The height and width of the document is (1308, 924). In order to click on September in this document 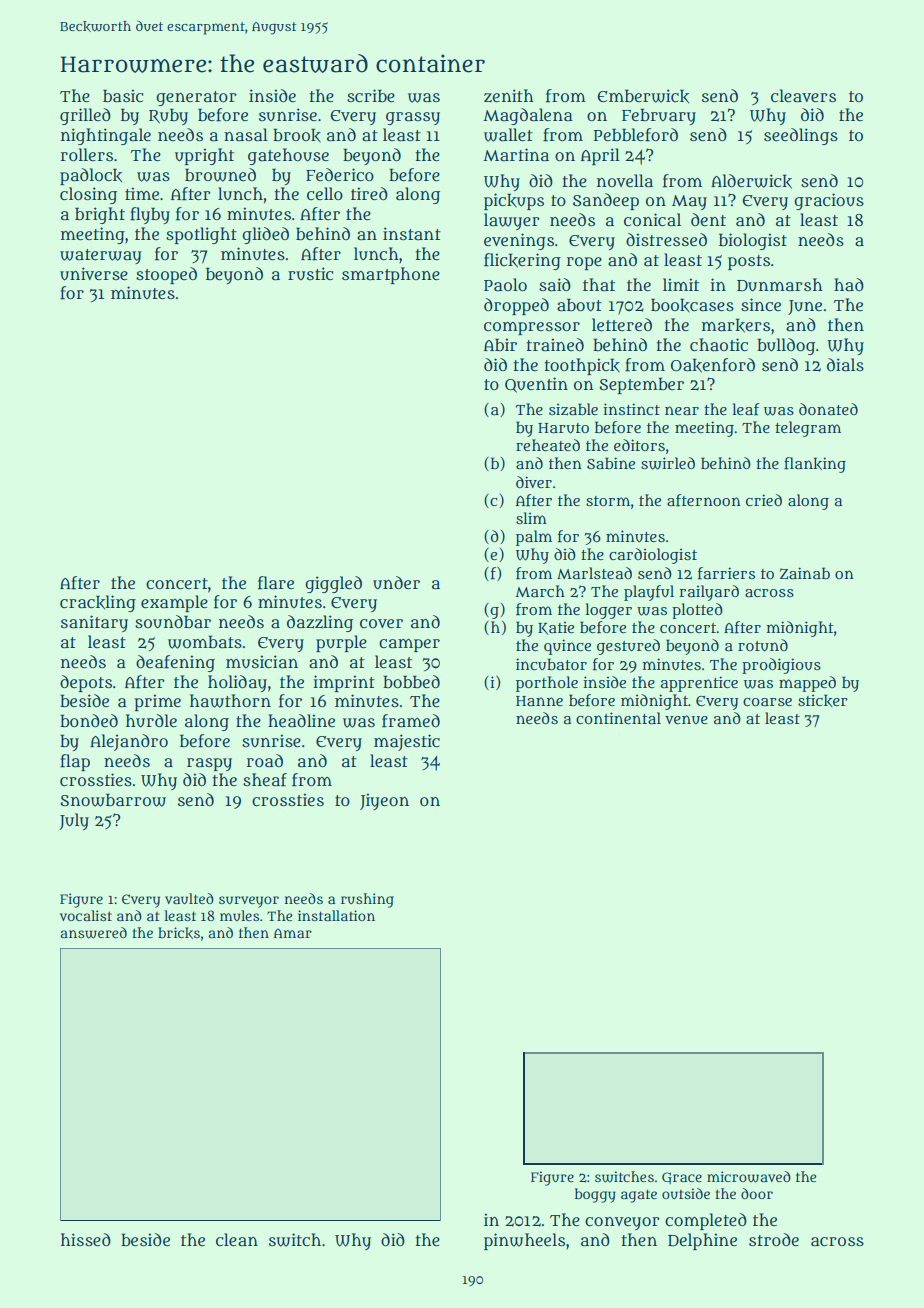, I will do `click(641, 385)`.
